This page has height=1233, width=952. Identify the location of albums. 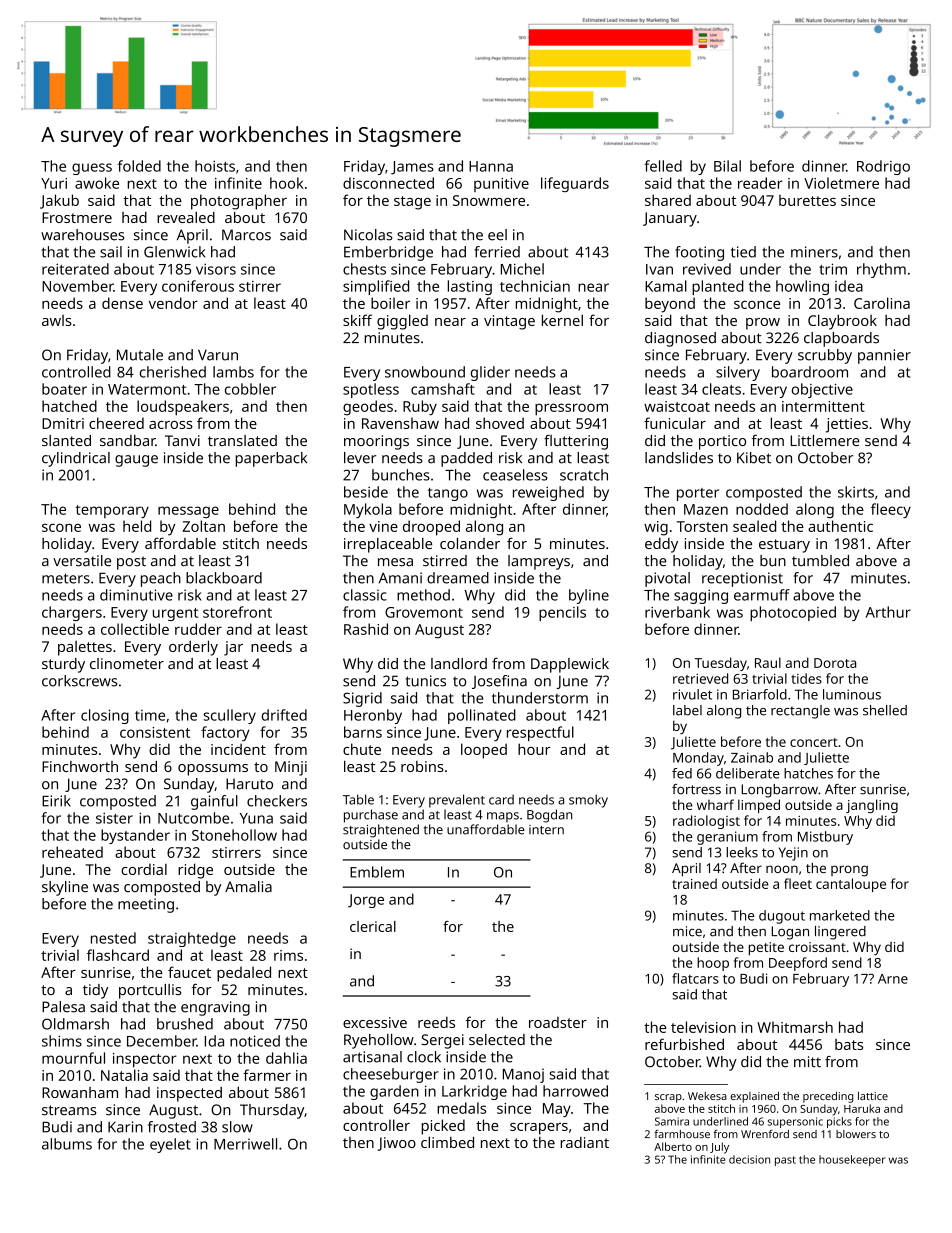
(67, 1144).
